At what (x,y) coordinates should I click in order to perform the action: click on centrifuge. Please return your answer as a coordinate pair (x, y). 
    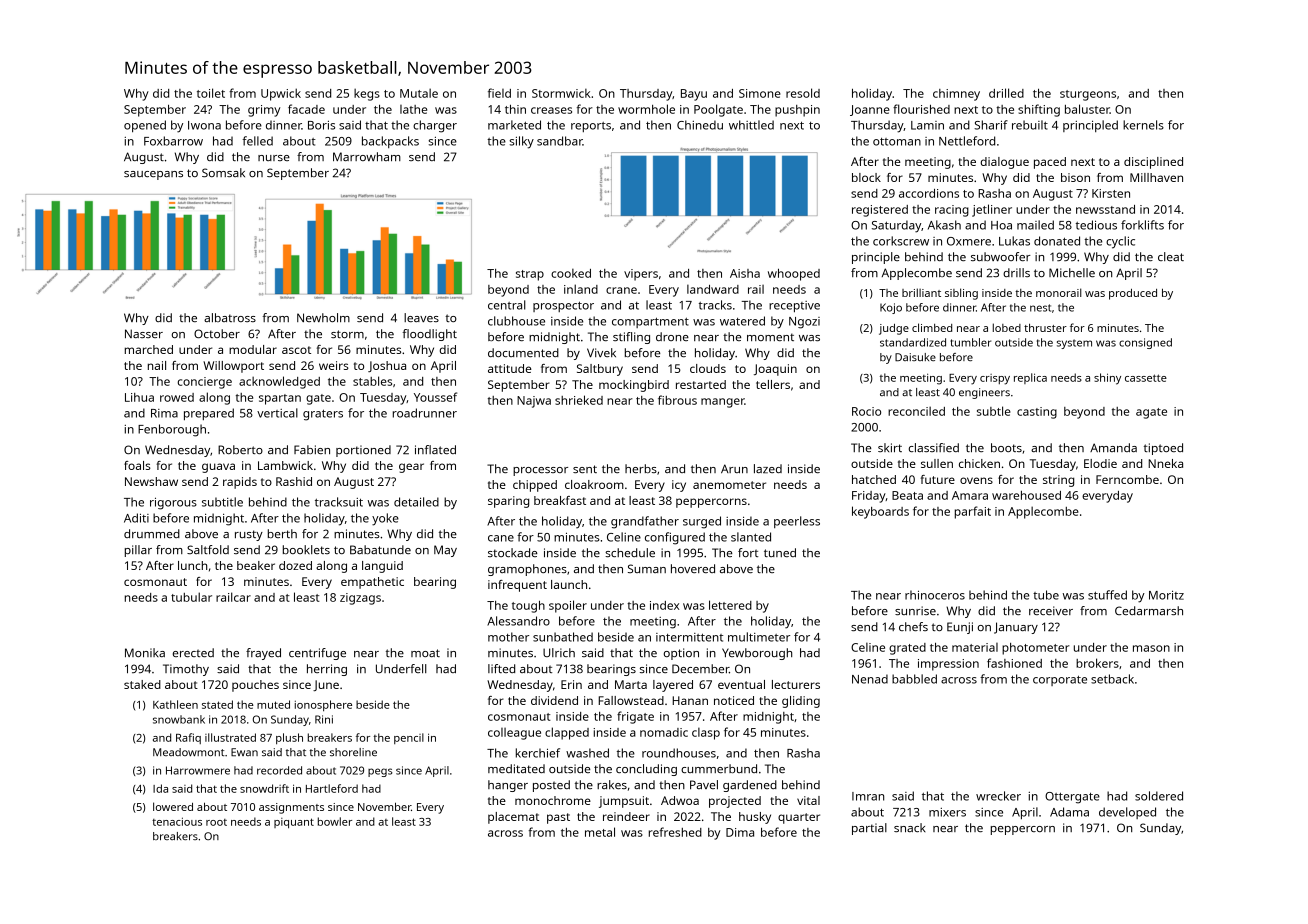
    Looking at the image, I should click on (317, 654).
